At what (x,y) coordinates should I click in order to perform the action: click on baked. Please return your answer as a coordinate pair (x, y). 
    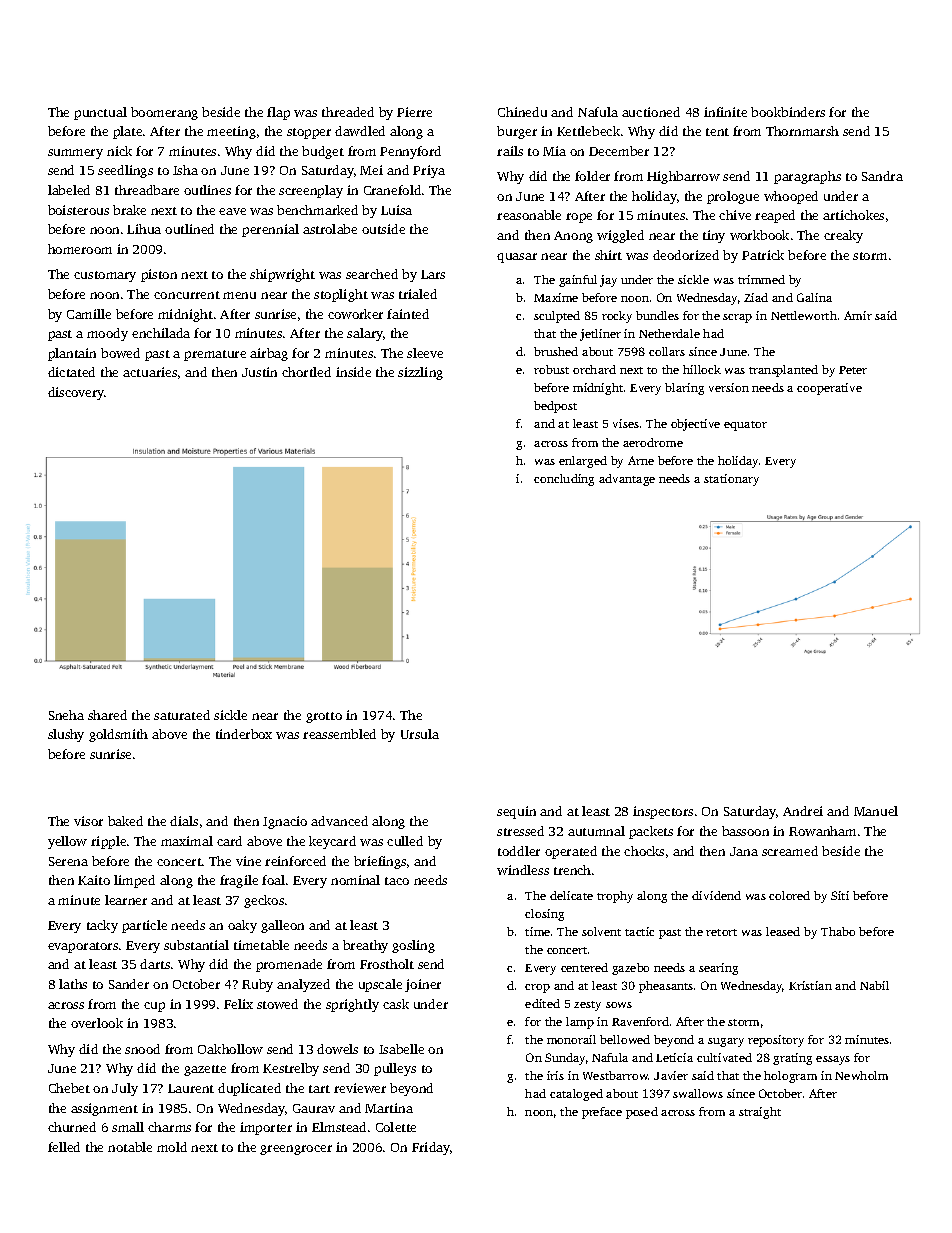
    Looking at the image, I should click on (125, 821).
